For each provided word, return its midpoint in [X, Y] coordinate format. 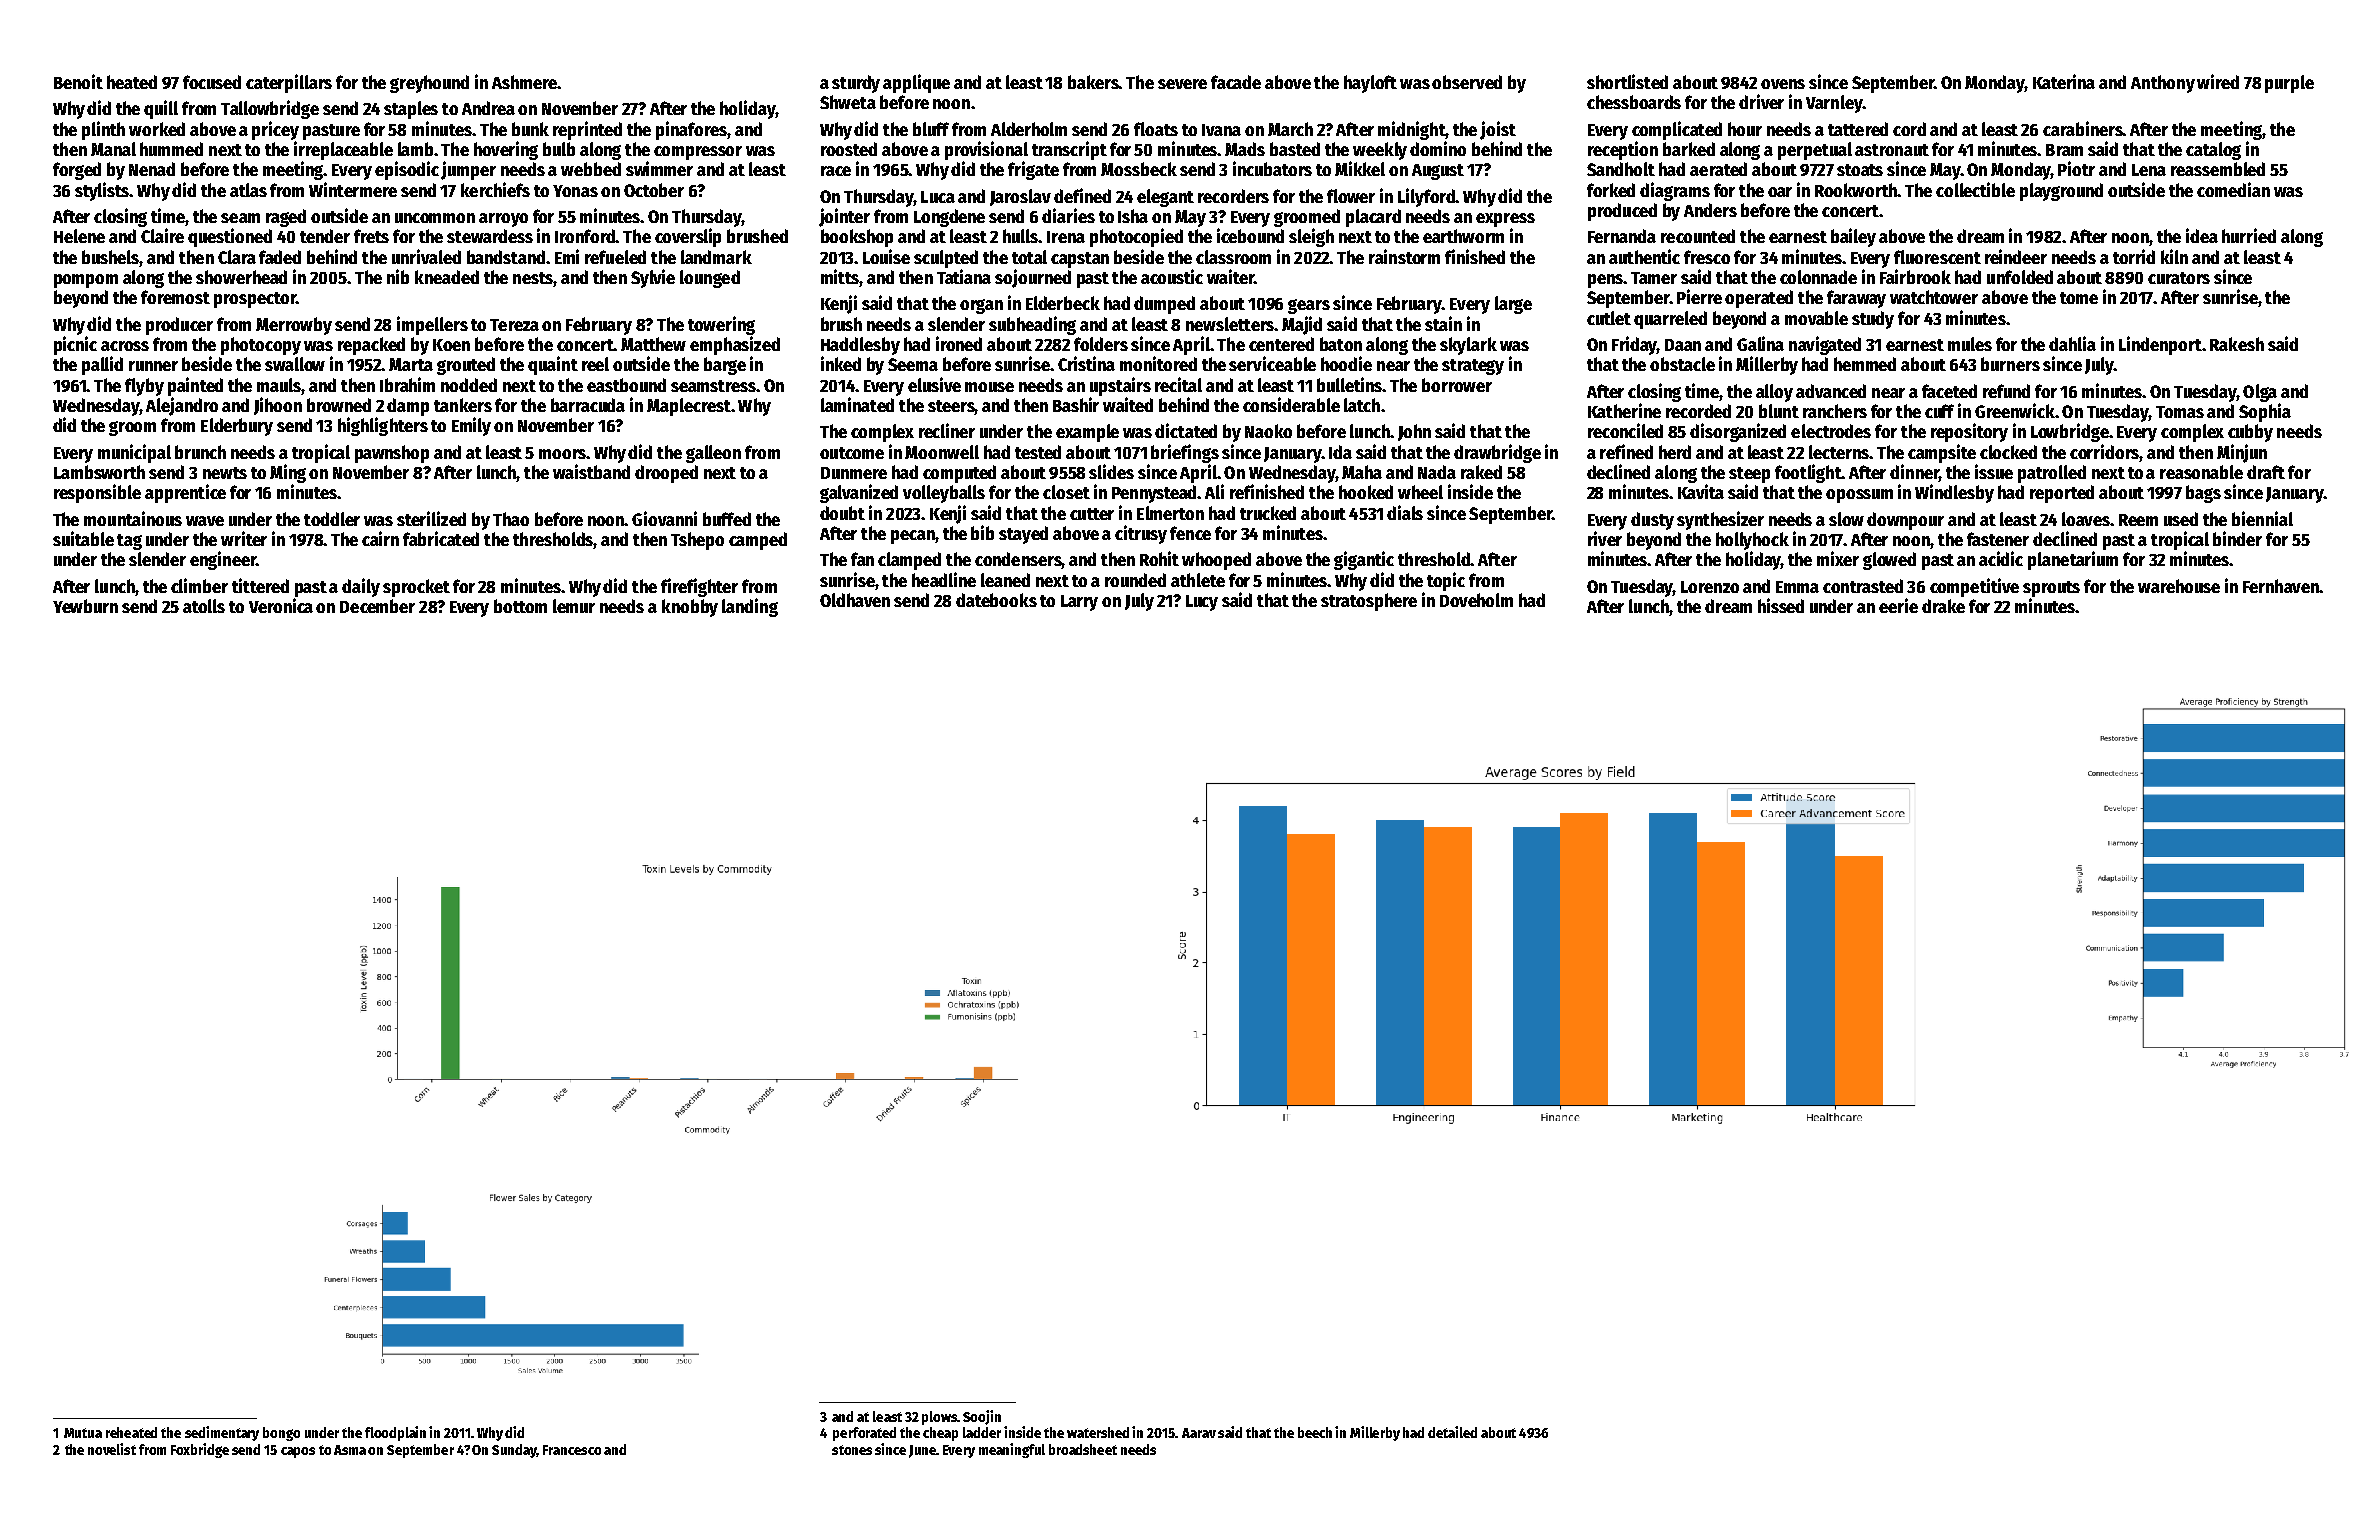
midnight [1412, 130]
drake [1943, 606]
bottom [520, 606]
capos [298, 1452]
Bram [2064, 150]
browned [339, 405]
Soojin [982, 1417]
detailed [1452, 1432]
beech [1315, 1432]
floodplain [395, 1433]
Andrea [488, 108]
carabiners [2083, 128]
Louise [886, 256]
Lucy [1202, 603]
